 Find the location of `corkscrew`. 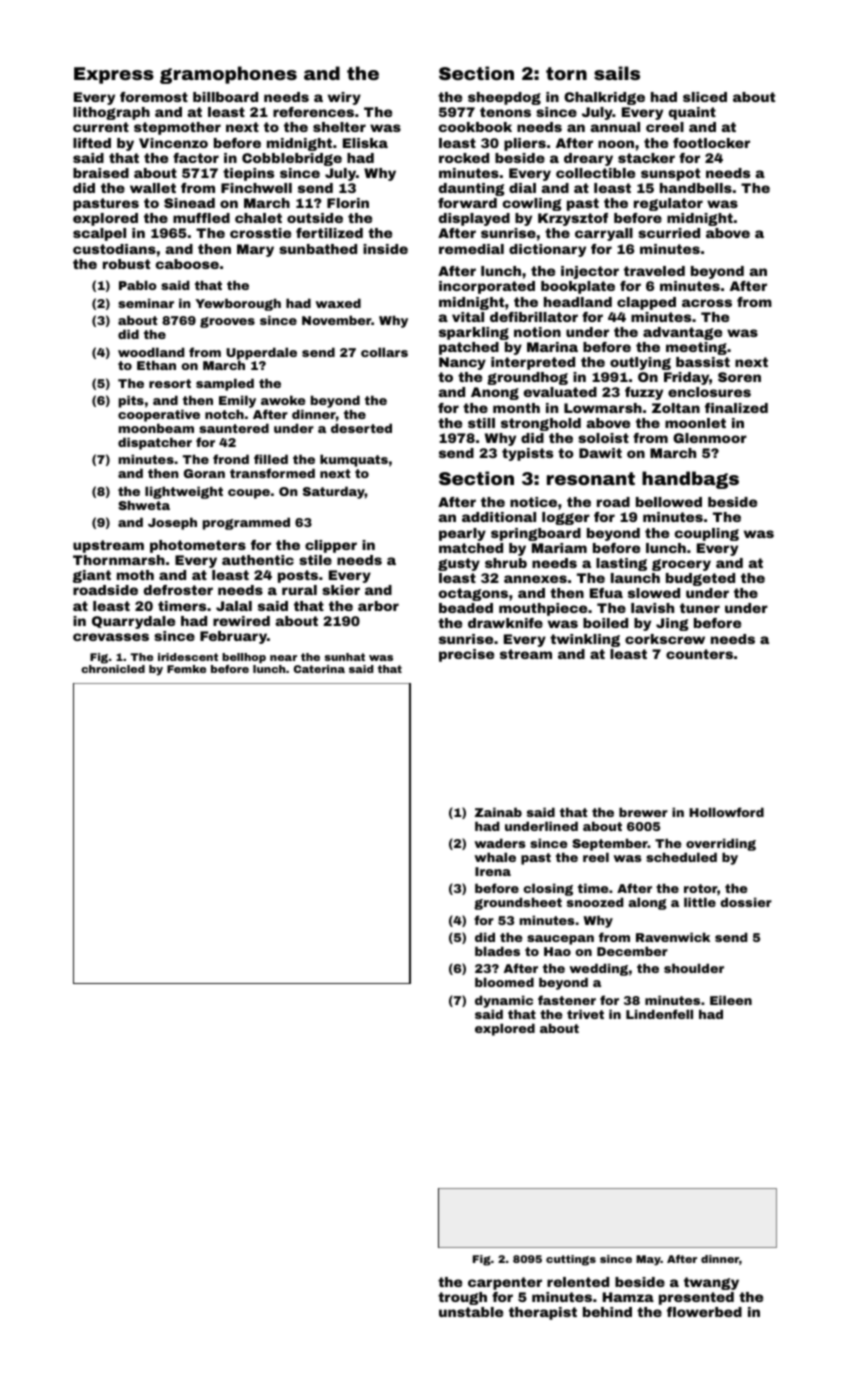

corkscrew is located at coordinates (665, 639).
